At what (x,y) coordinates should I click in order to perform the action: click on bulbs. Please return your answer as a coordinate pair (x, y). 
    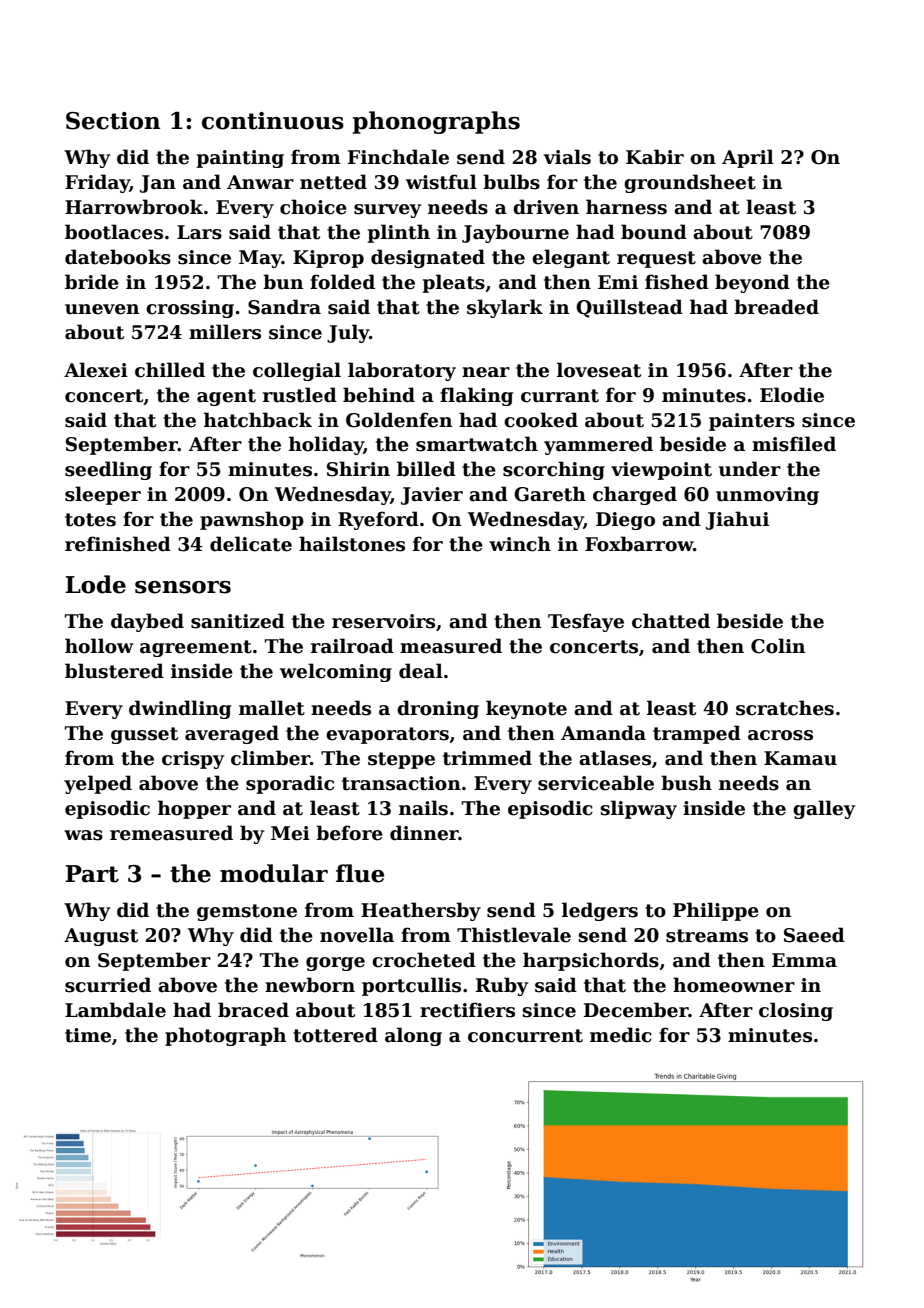
    Looking at the image, I should click on (511, 182).
